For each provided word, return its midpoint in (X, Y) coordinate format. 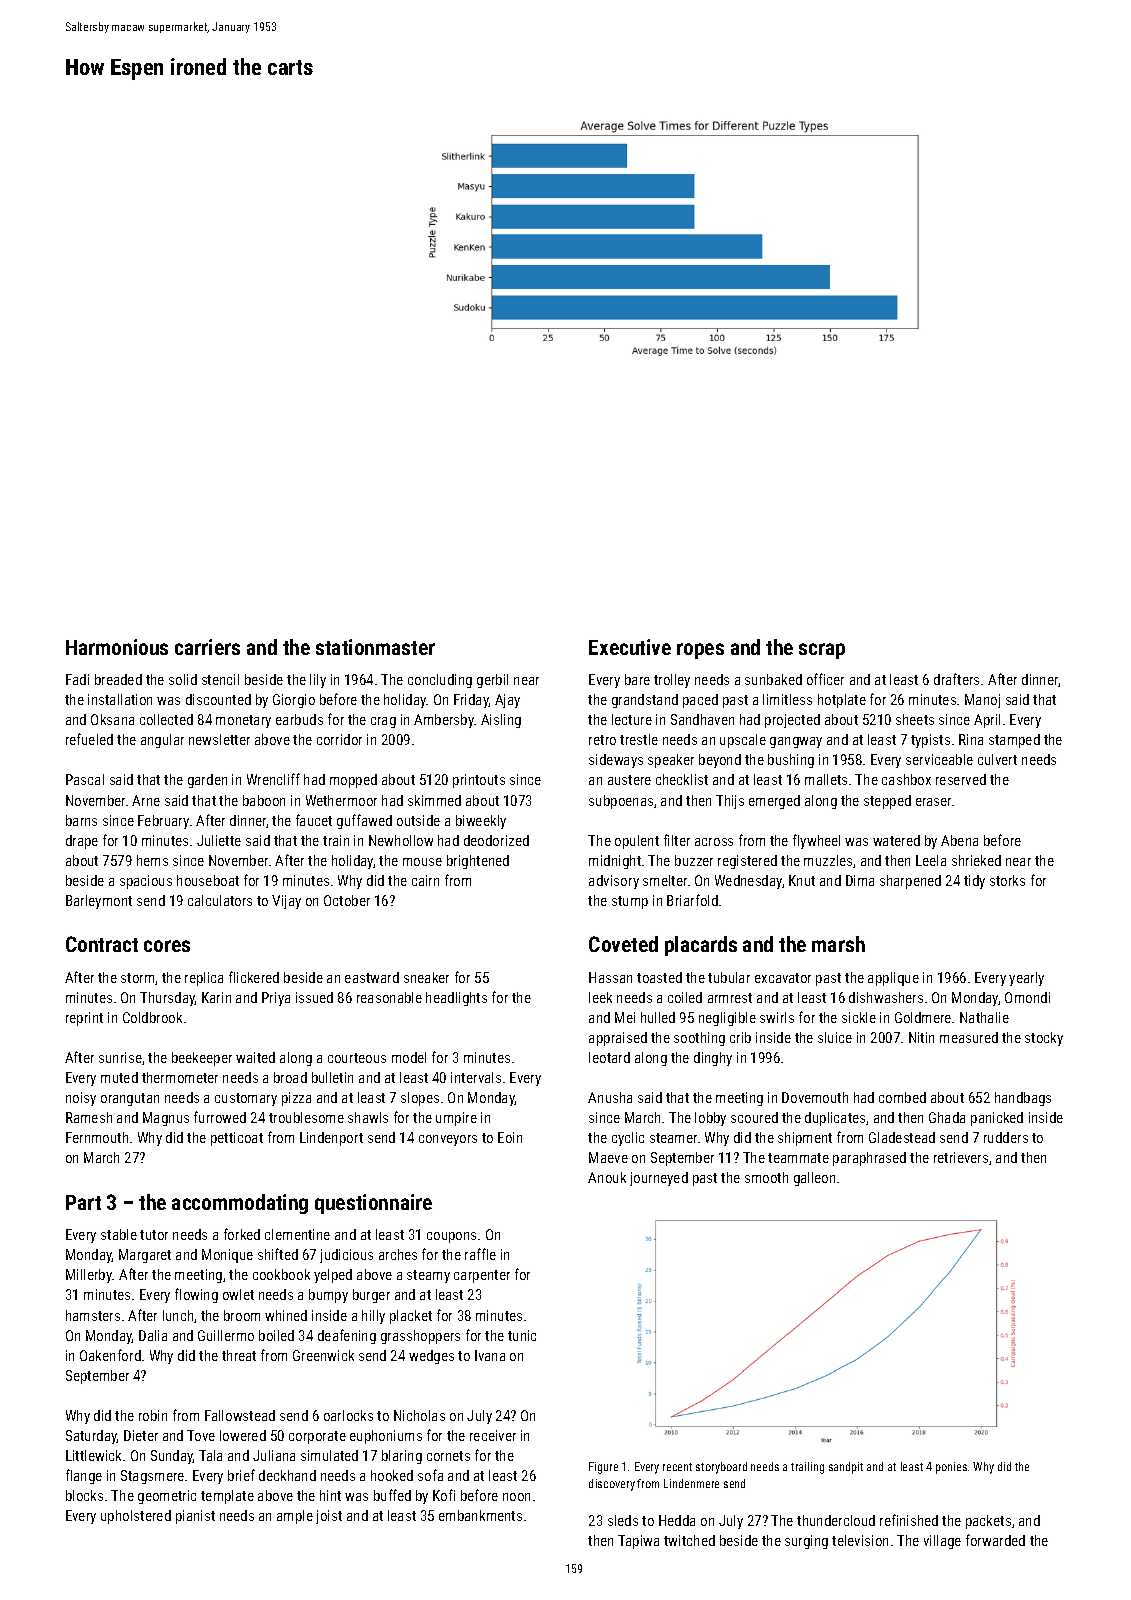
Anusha (610, 1097)
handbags (1023, 1099)
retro (602, 740)
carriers (207, 647)
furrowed (220, 1117)
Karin (216, 997)
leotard (609, 1057)
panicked (997, 1119)
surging (806, 1542)
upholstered (136, 1517)
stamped (1014, 741)
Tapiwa (638, 1542)
